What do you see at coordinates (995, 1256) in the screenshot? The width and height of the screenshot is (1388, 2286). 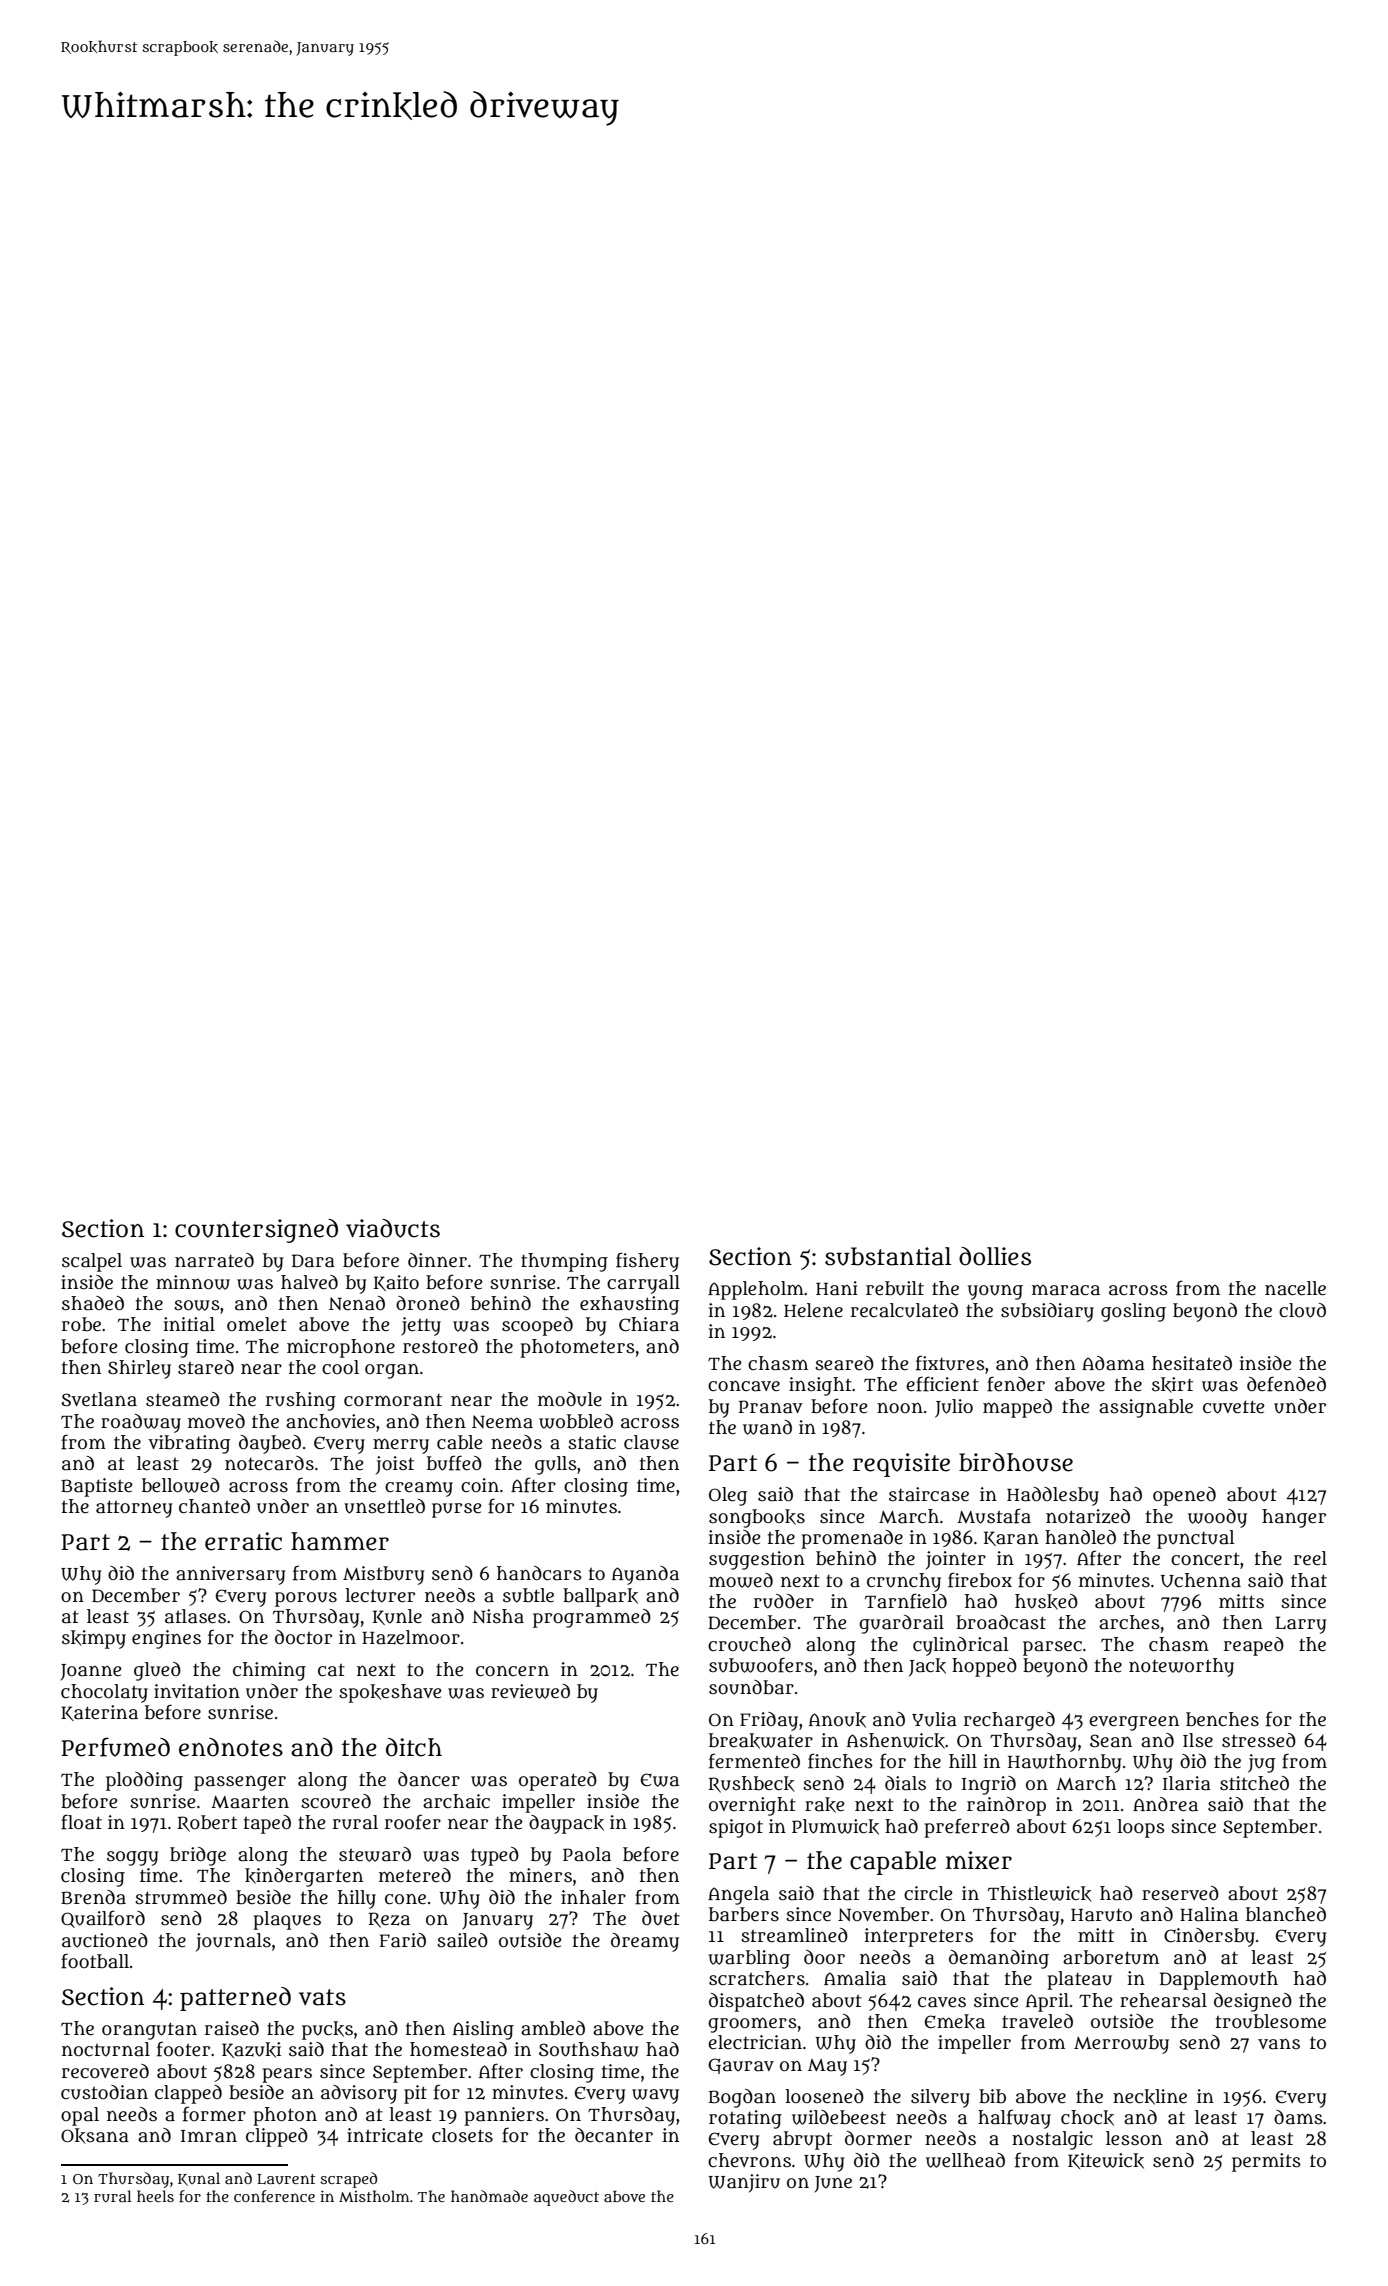 I see `dollies` at bounding box center [995, 1256].
